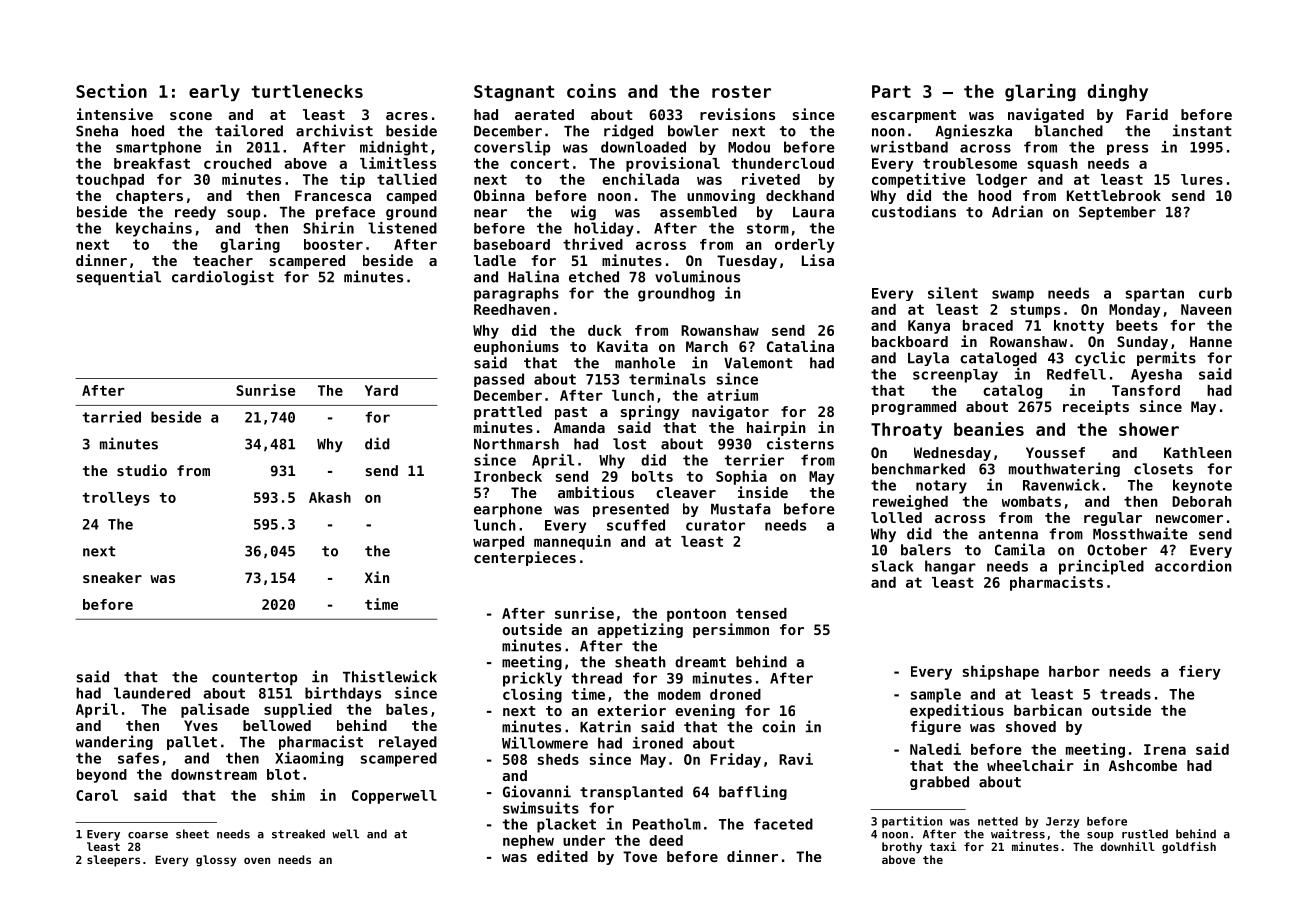 The width and height of the document is (1308, 924). Describe the element at coordinates (1143, 765) in the document. I see `Ashcombe` at that location.
